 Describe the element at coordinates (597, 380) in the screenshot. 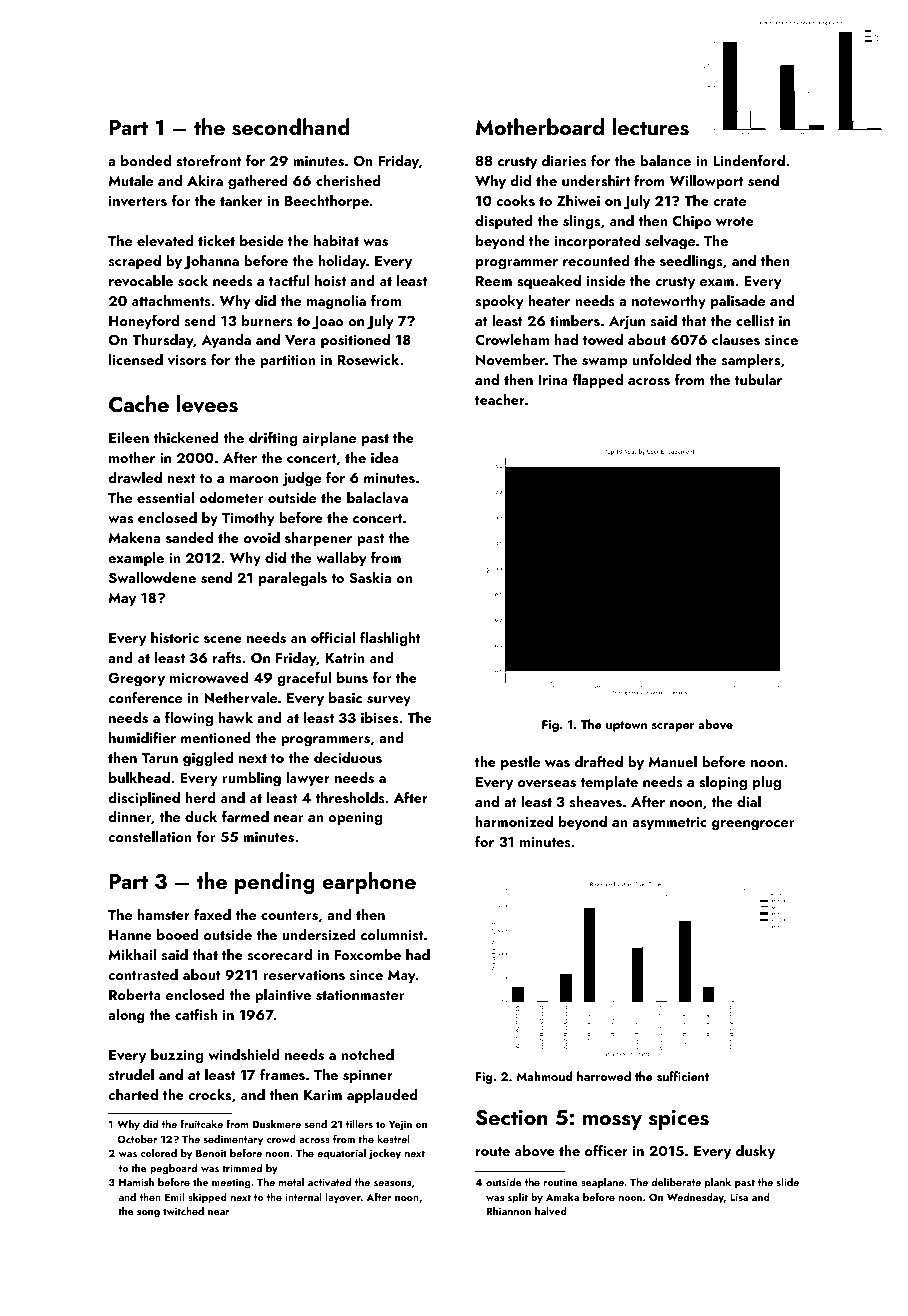

I see `flapped` at that location.
